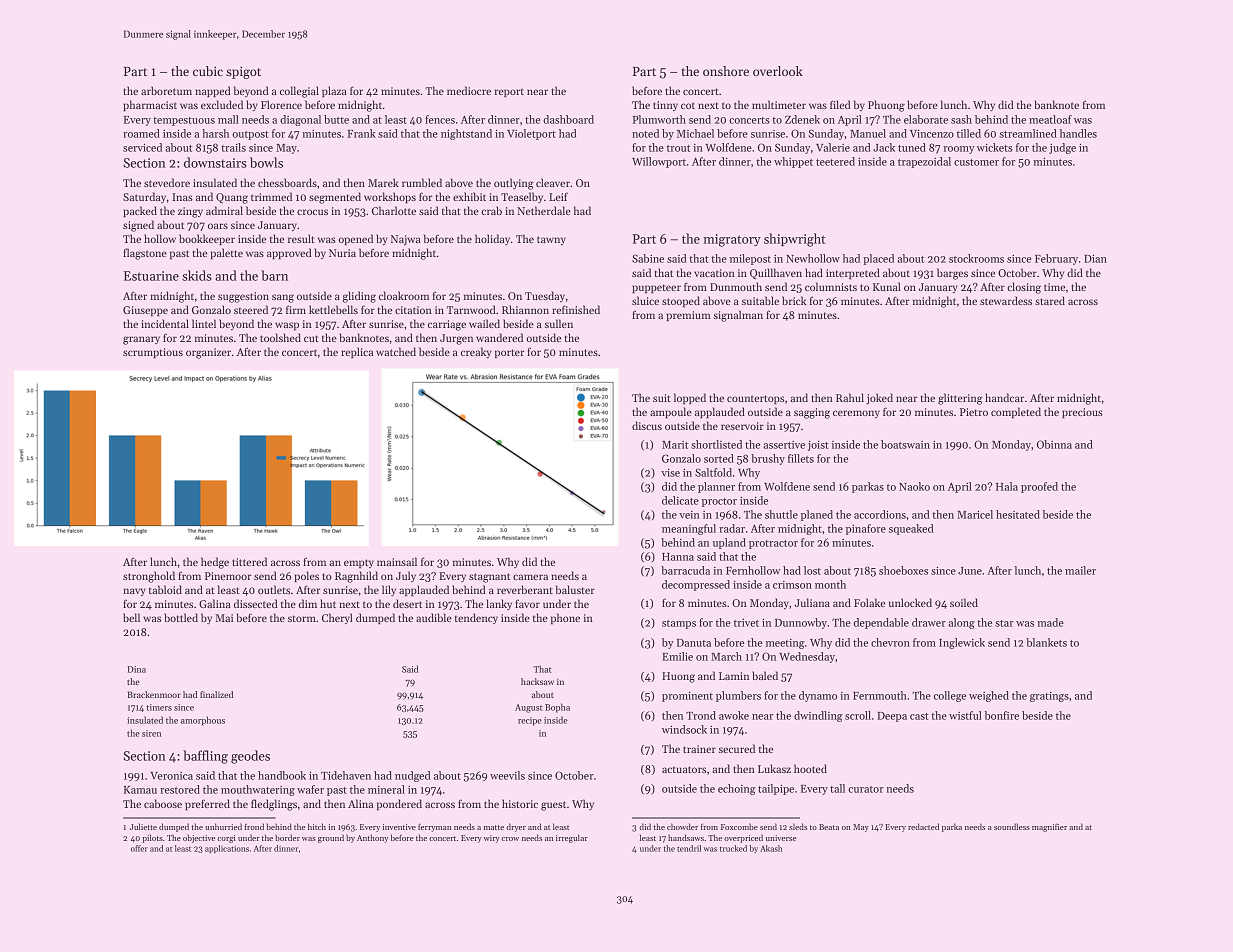  Describe the element at coordinates (334, 91) in the page. I see `plaza` at that location.
